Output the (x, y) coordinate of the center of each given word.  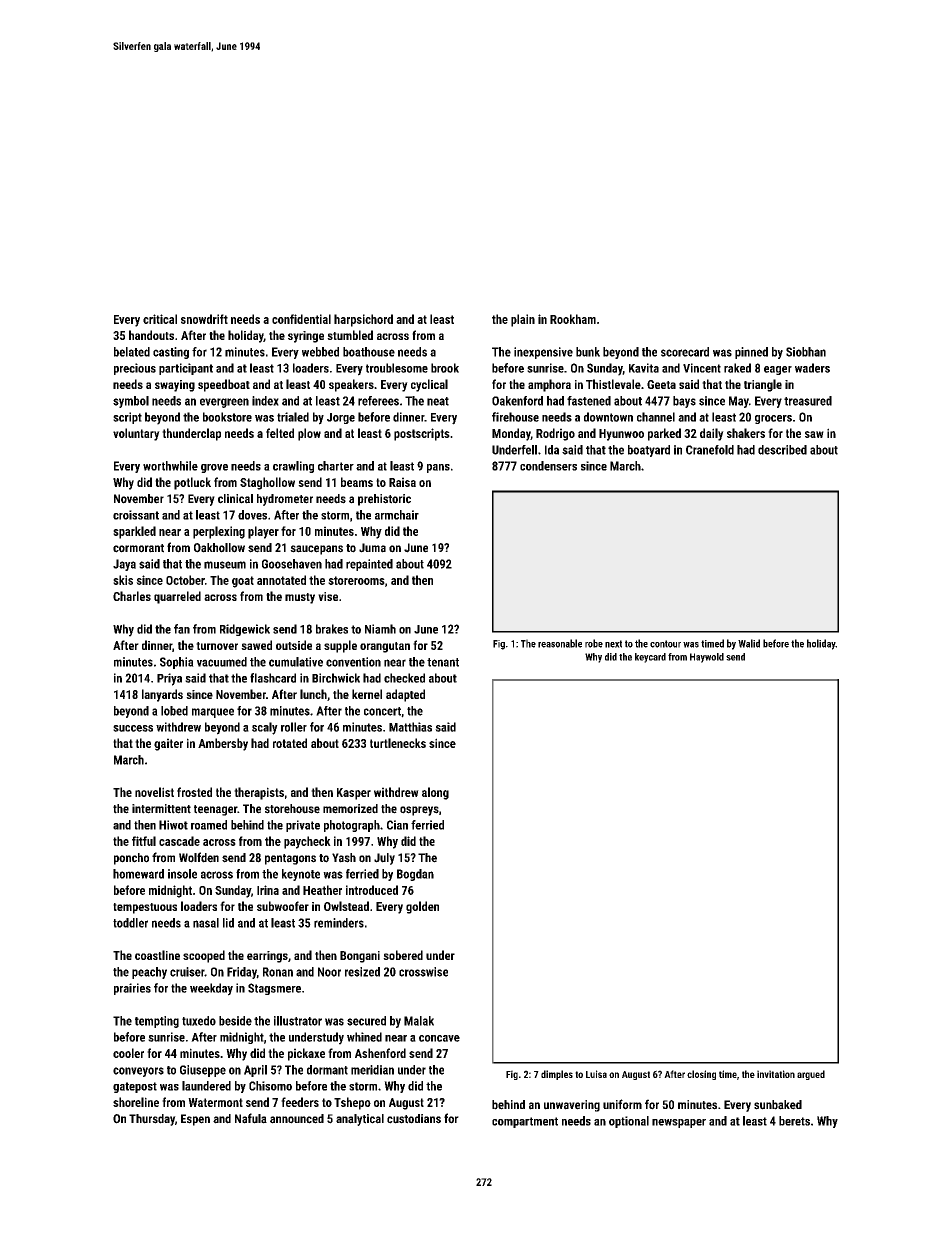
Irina (268, 890)
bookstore (227, 417)
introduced (372, 890)
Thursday (152, 1120)
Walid (749, 643)
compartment (525, 1122)
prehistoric (384, 500)
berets (794, 1121)
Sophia (177, 663)
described (782, 450)
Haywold (707, 658)
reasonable (560, 643)
